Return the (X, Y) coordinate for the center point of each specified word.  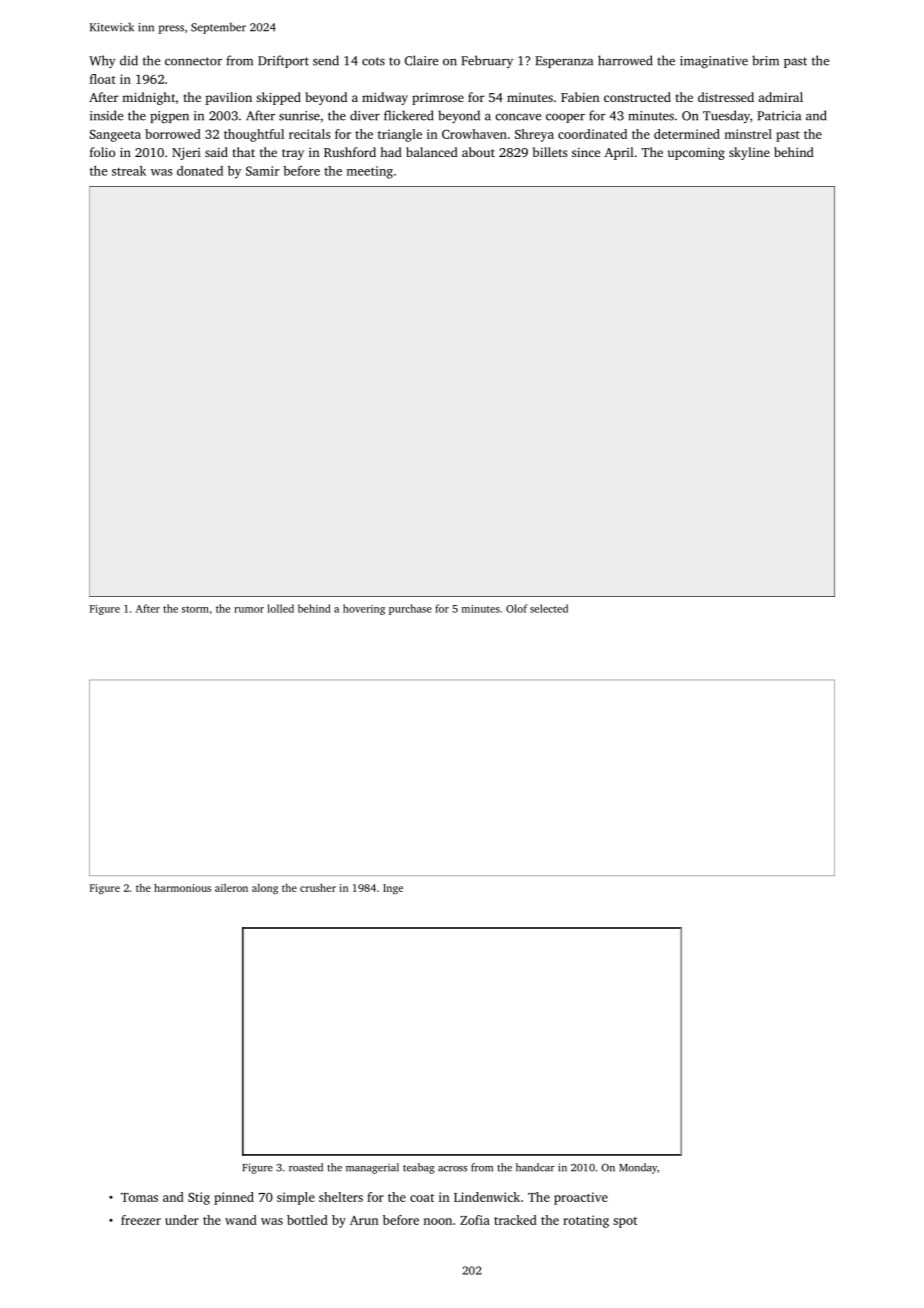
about (478, 152)
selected (549, 608)
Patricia (779, 116)
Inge (393, 889)
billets (550, 152)
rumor (249, 610)
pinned (234, 1198)
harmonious (182, 887)
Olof (517, 608)
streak (129, 171)
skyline (749, 153)
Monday (638, 1168)
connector (193, 61)
